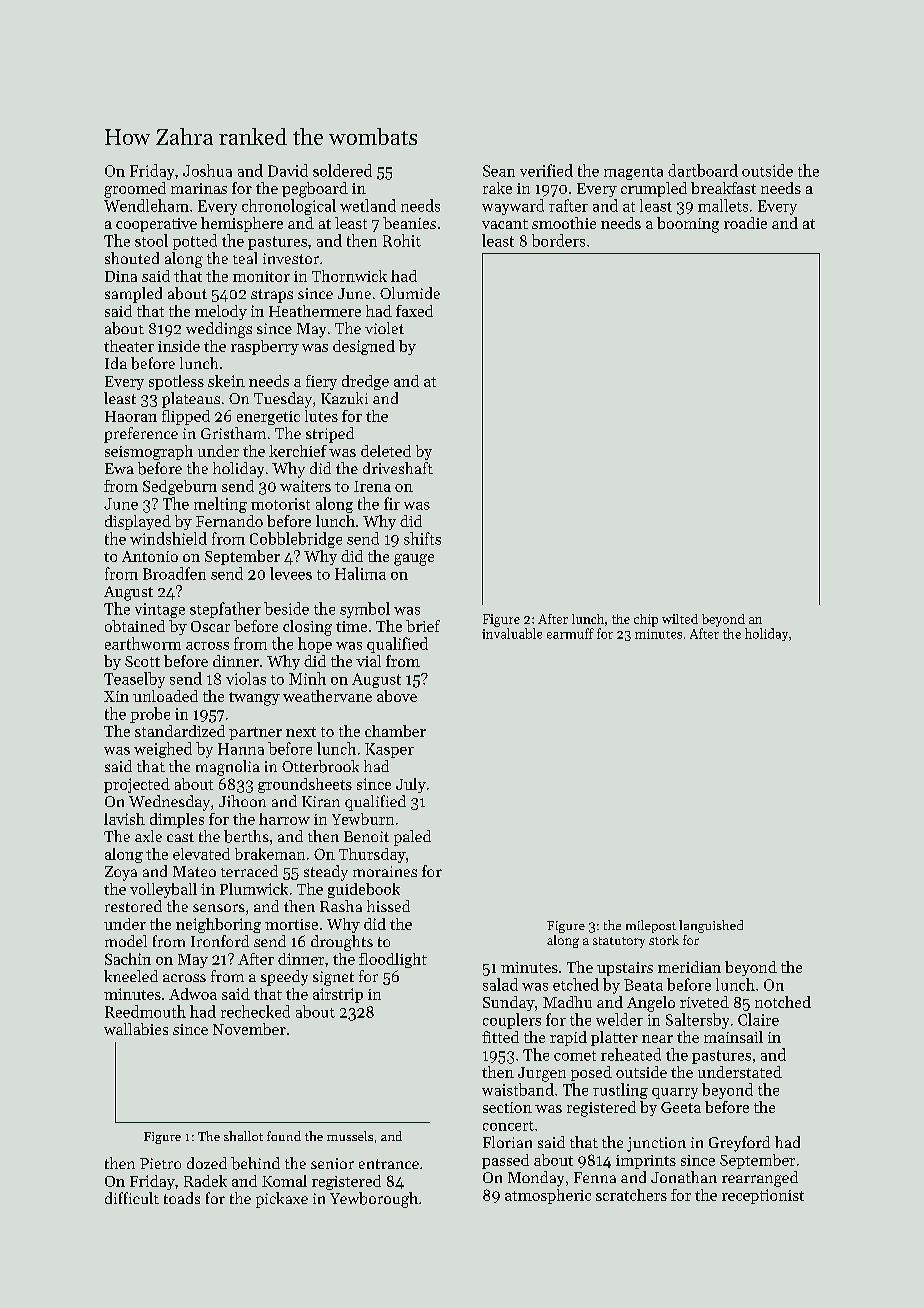 Image resolution: width=924 pixels, height=1308 pixels. Describe the element at coordinates (389, 1164) in the screenshot. I see `entrance` at that location.
